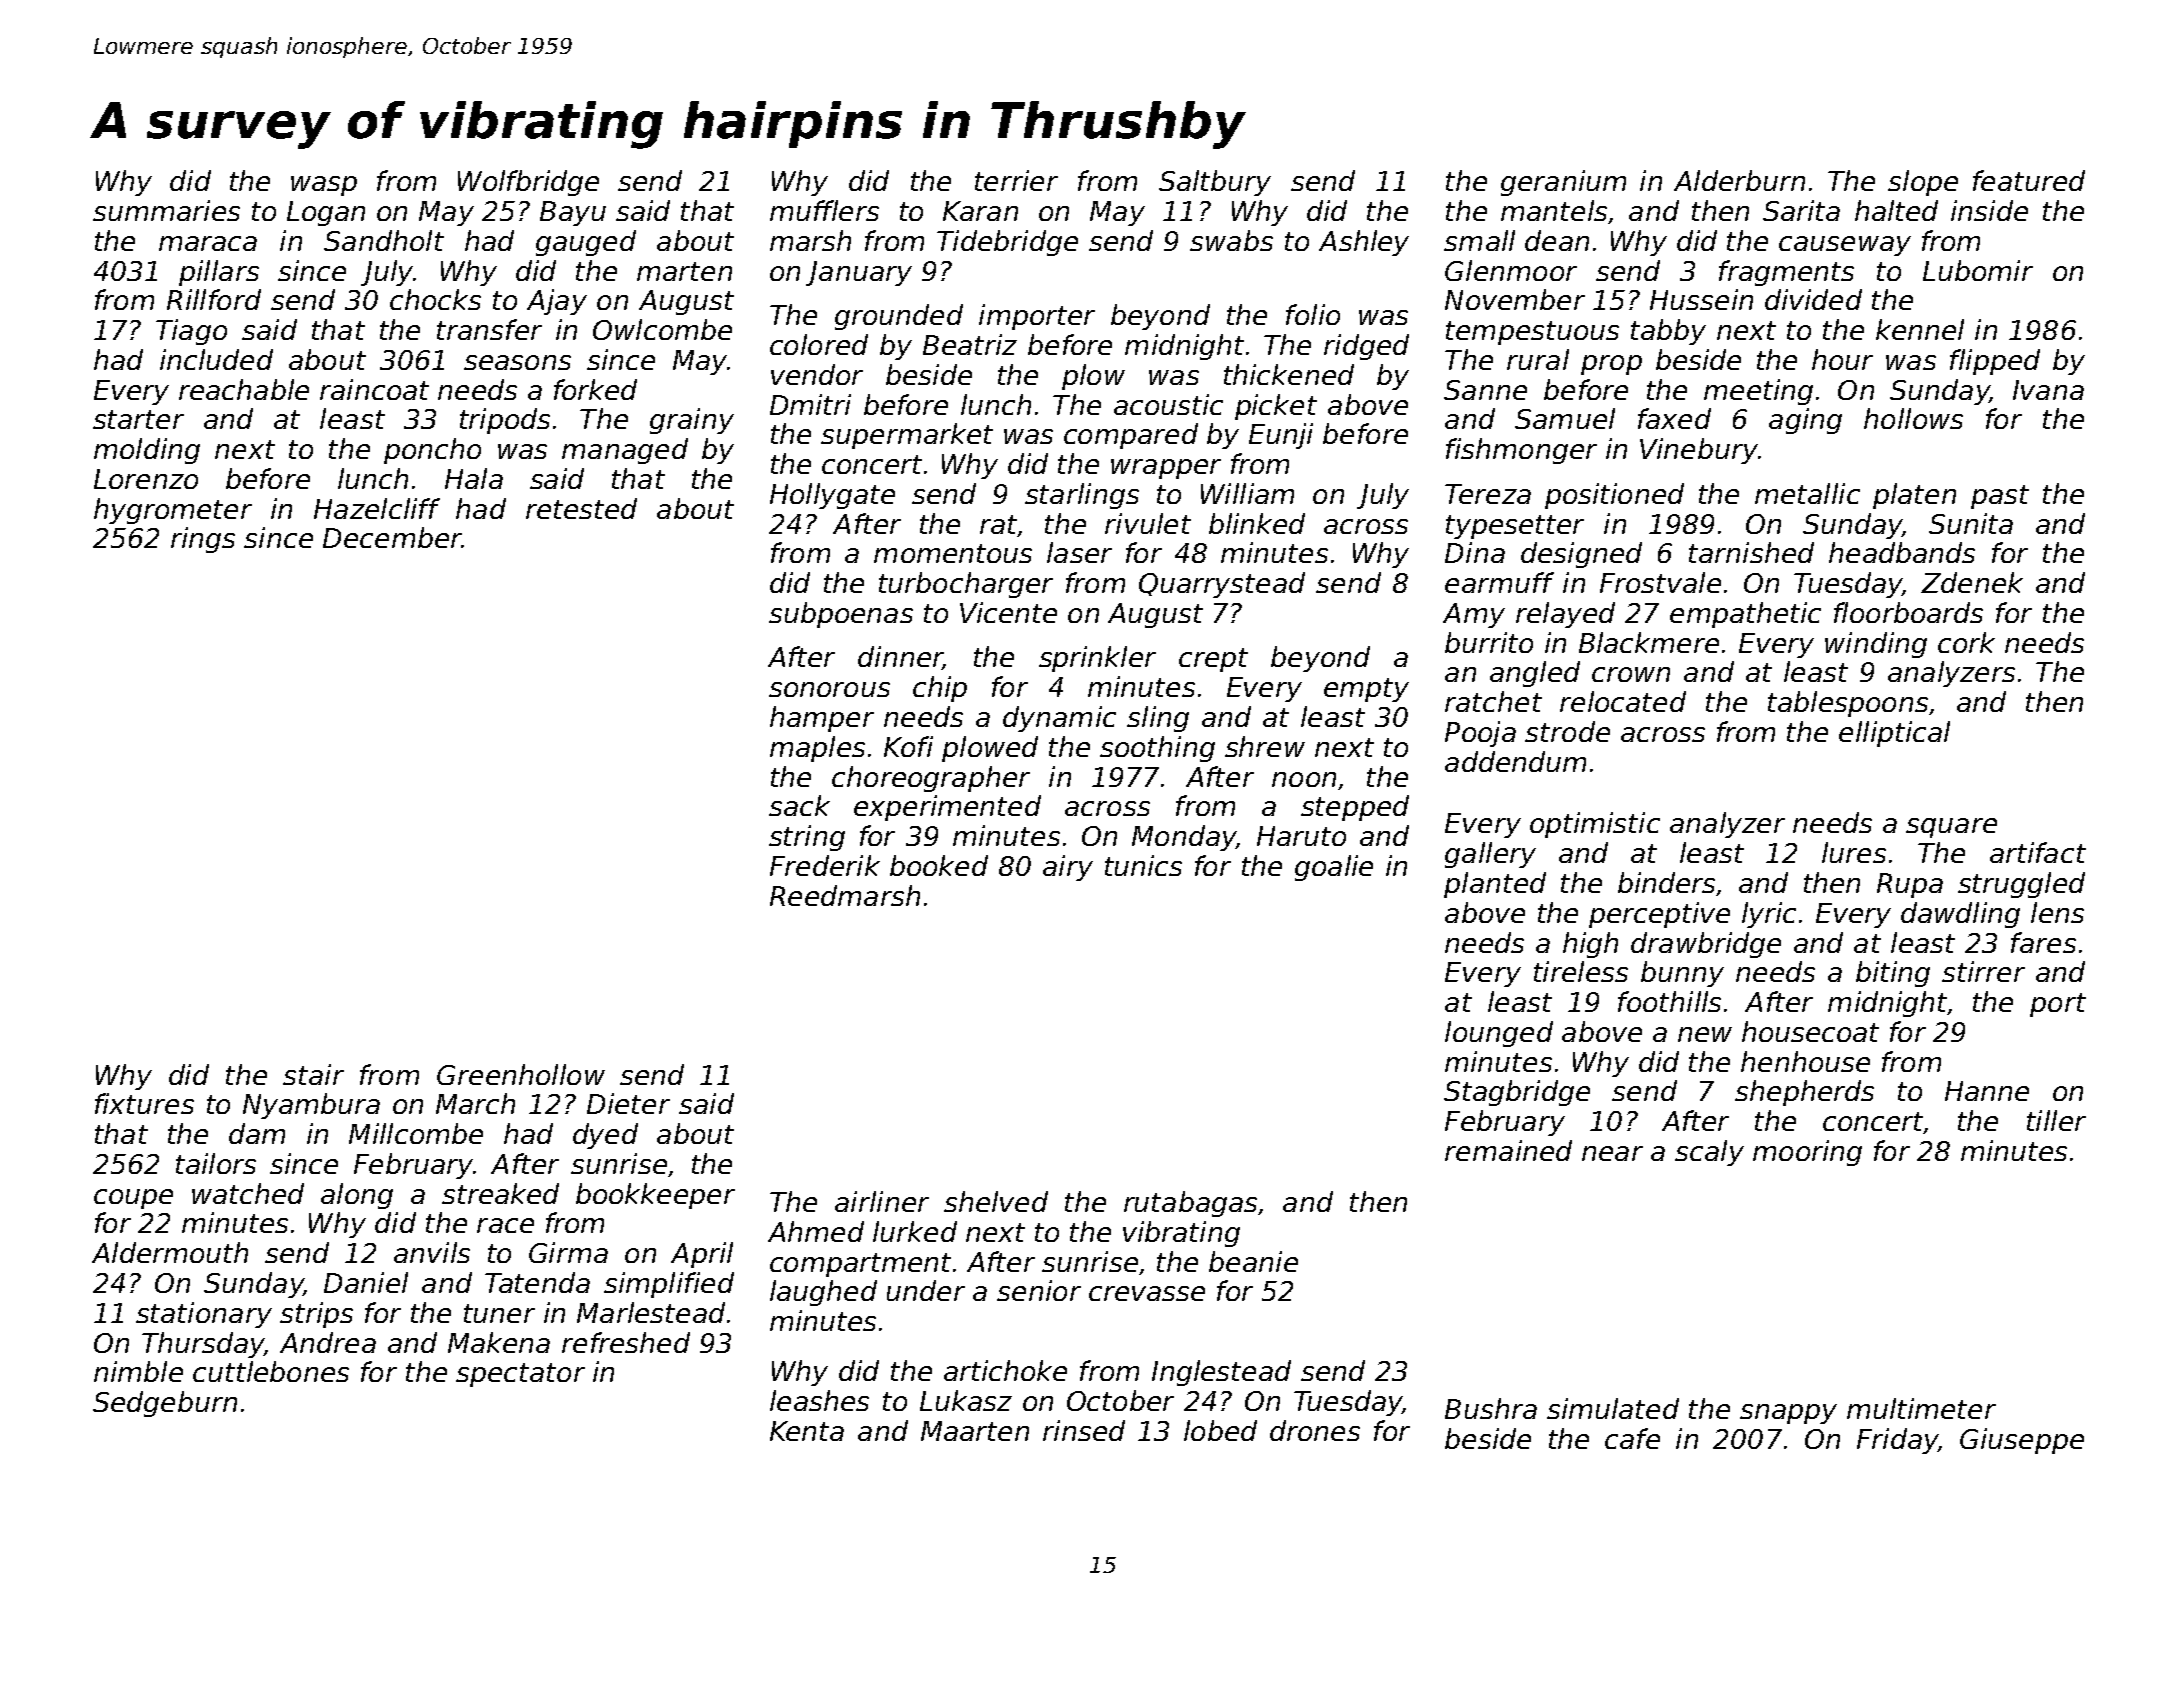 The height and width of the page is (1683, 2178). What do you see at coordinates (374, 389) in the page?
I see `raincoat` at bounding box center [374, 389].
